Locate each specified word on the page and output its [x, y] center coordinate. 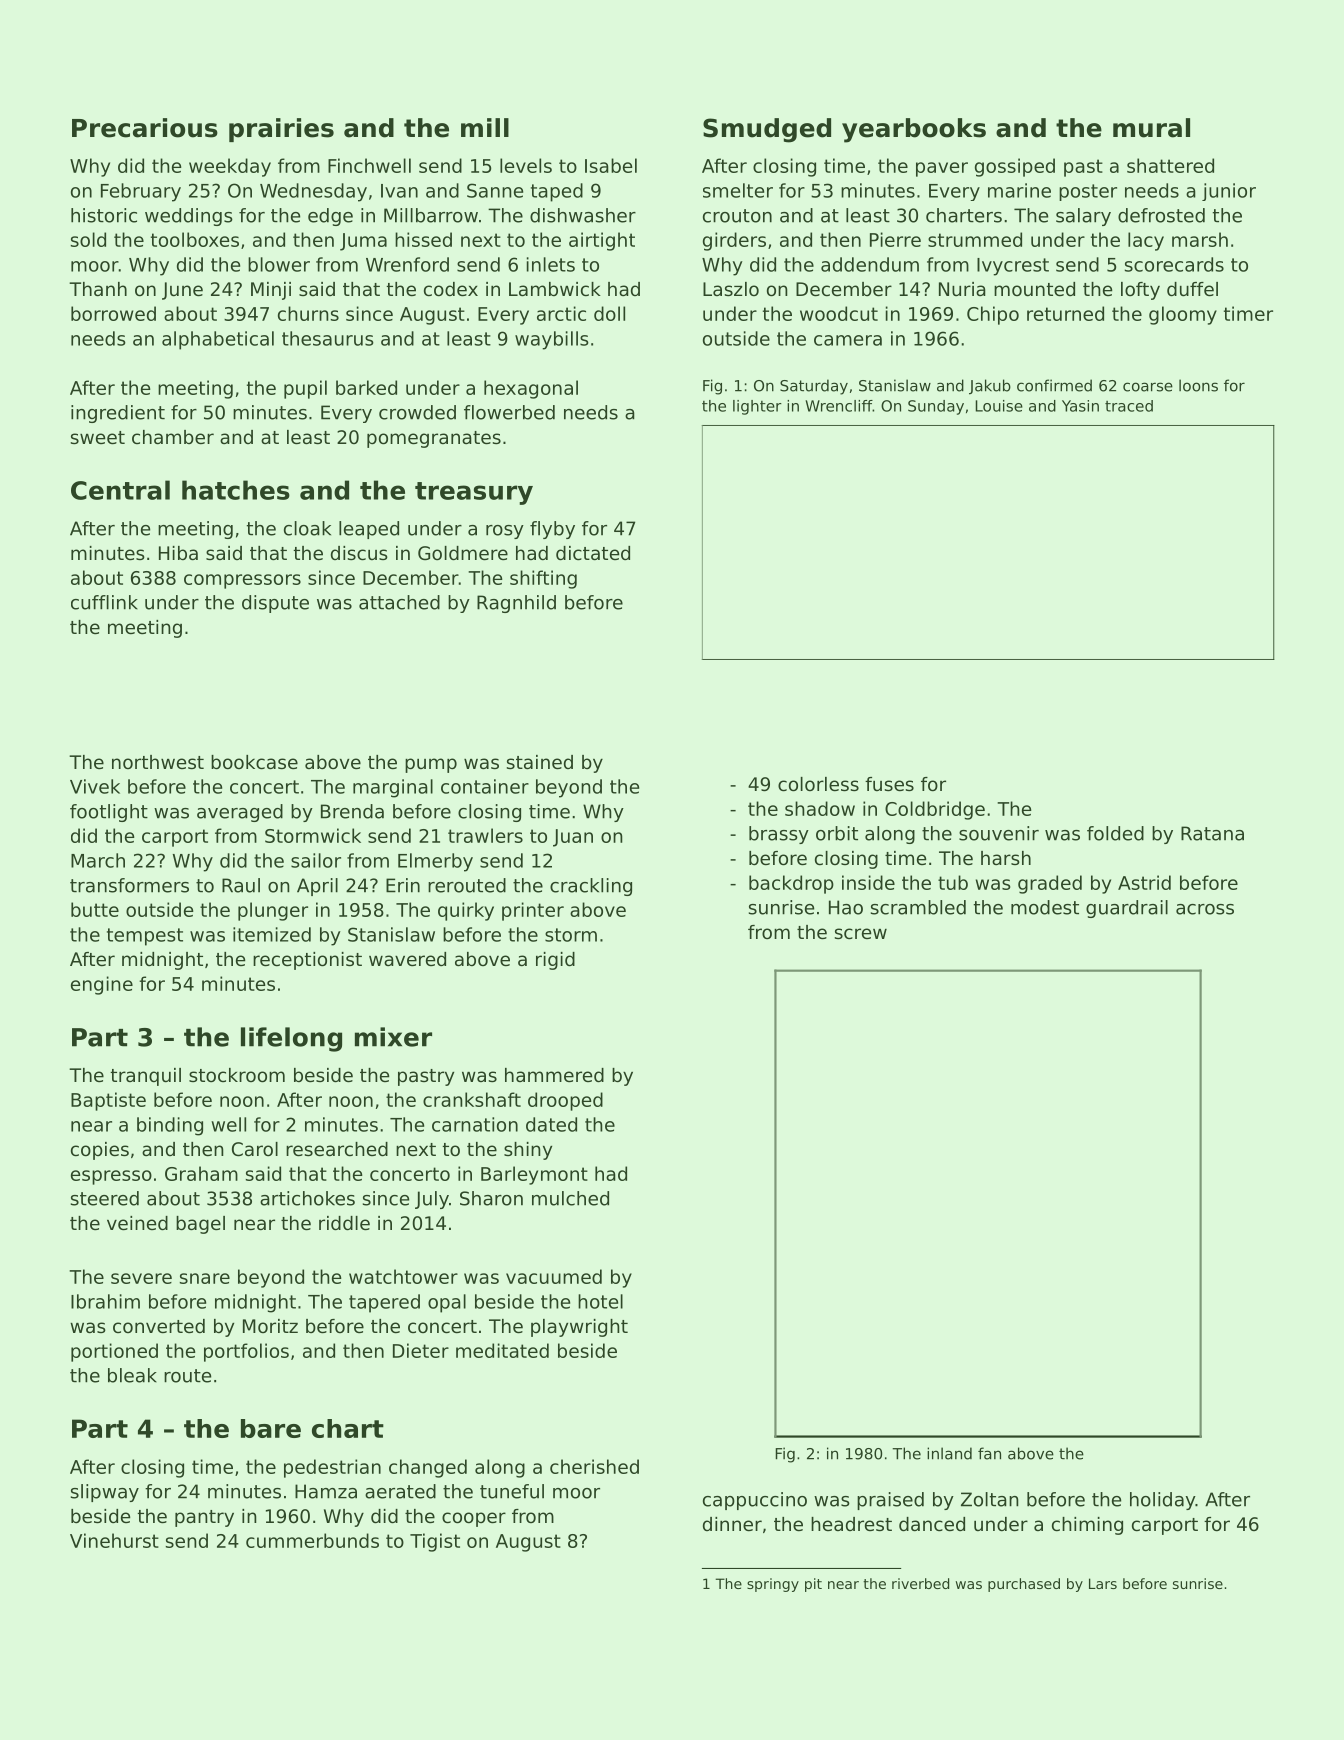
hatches [236, 490]
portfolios [246, 1352]
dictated [593, 553]
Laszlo [731, 289]
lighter [757, 407]
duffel [1192, 289]
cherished [594, 1466]
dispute [275, 604]
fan [989, 1453]
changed [428, 1468]
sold [88, 239]
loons [1198, 385]
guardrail [1127, 909]
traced [1129, 406]
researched [337, 1149]
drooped [565, 1101]
